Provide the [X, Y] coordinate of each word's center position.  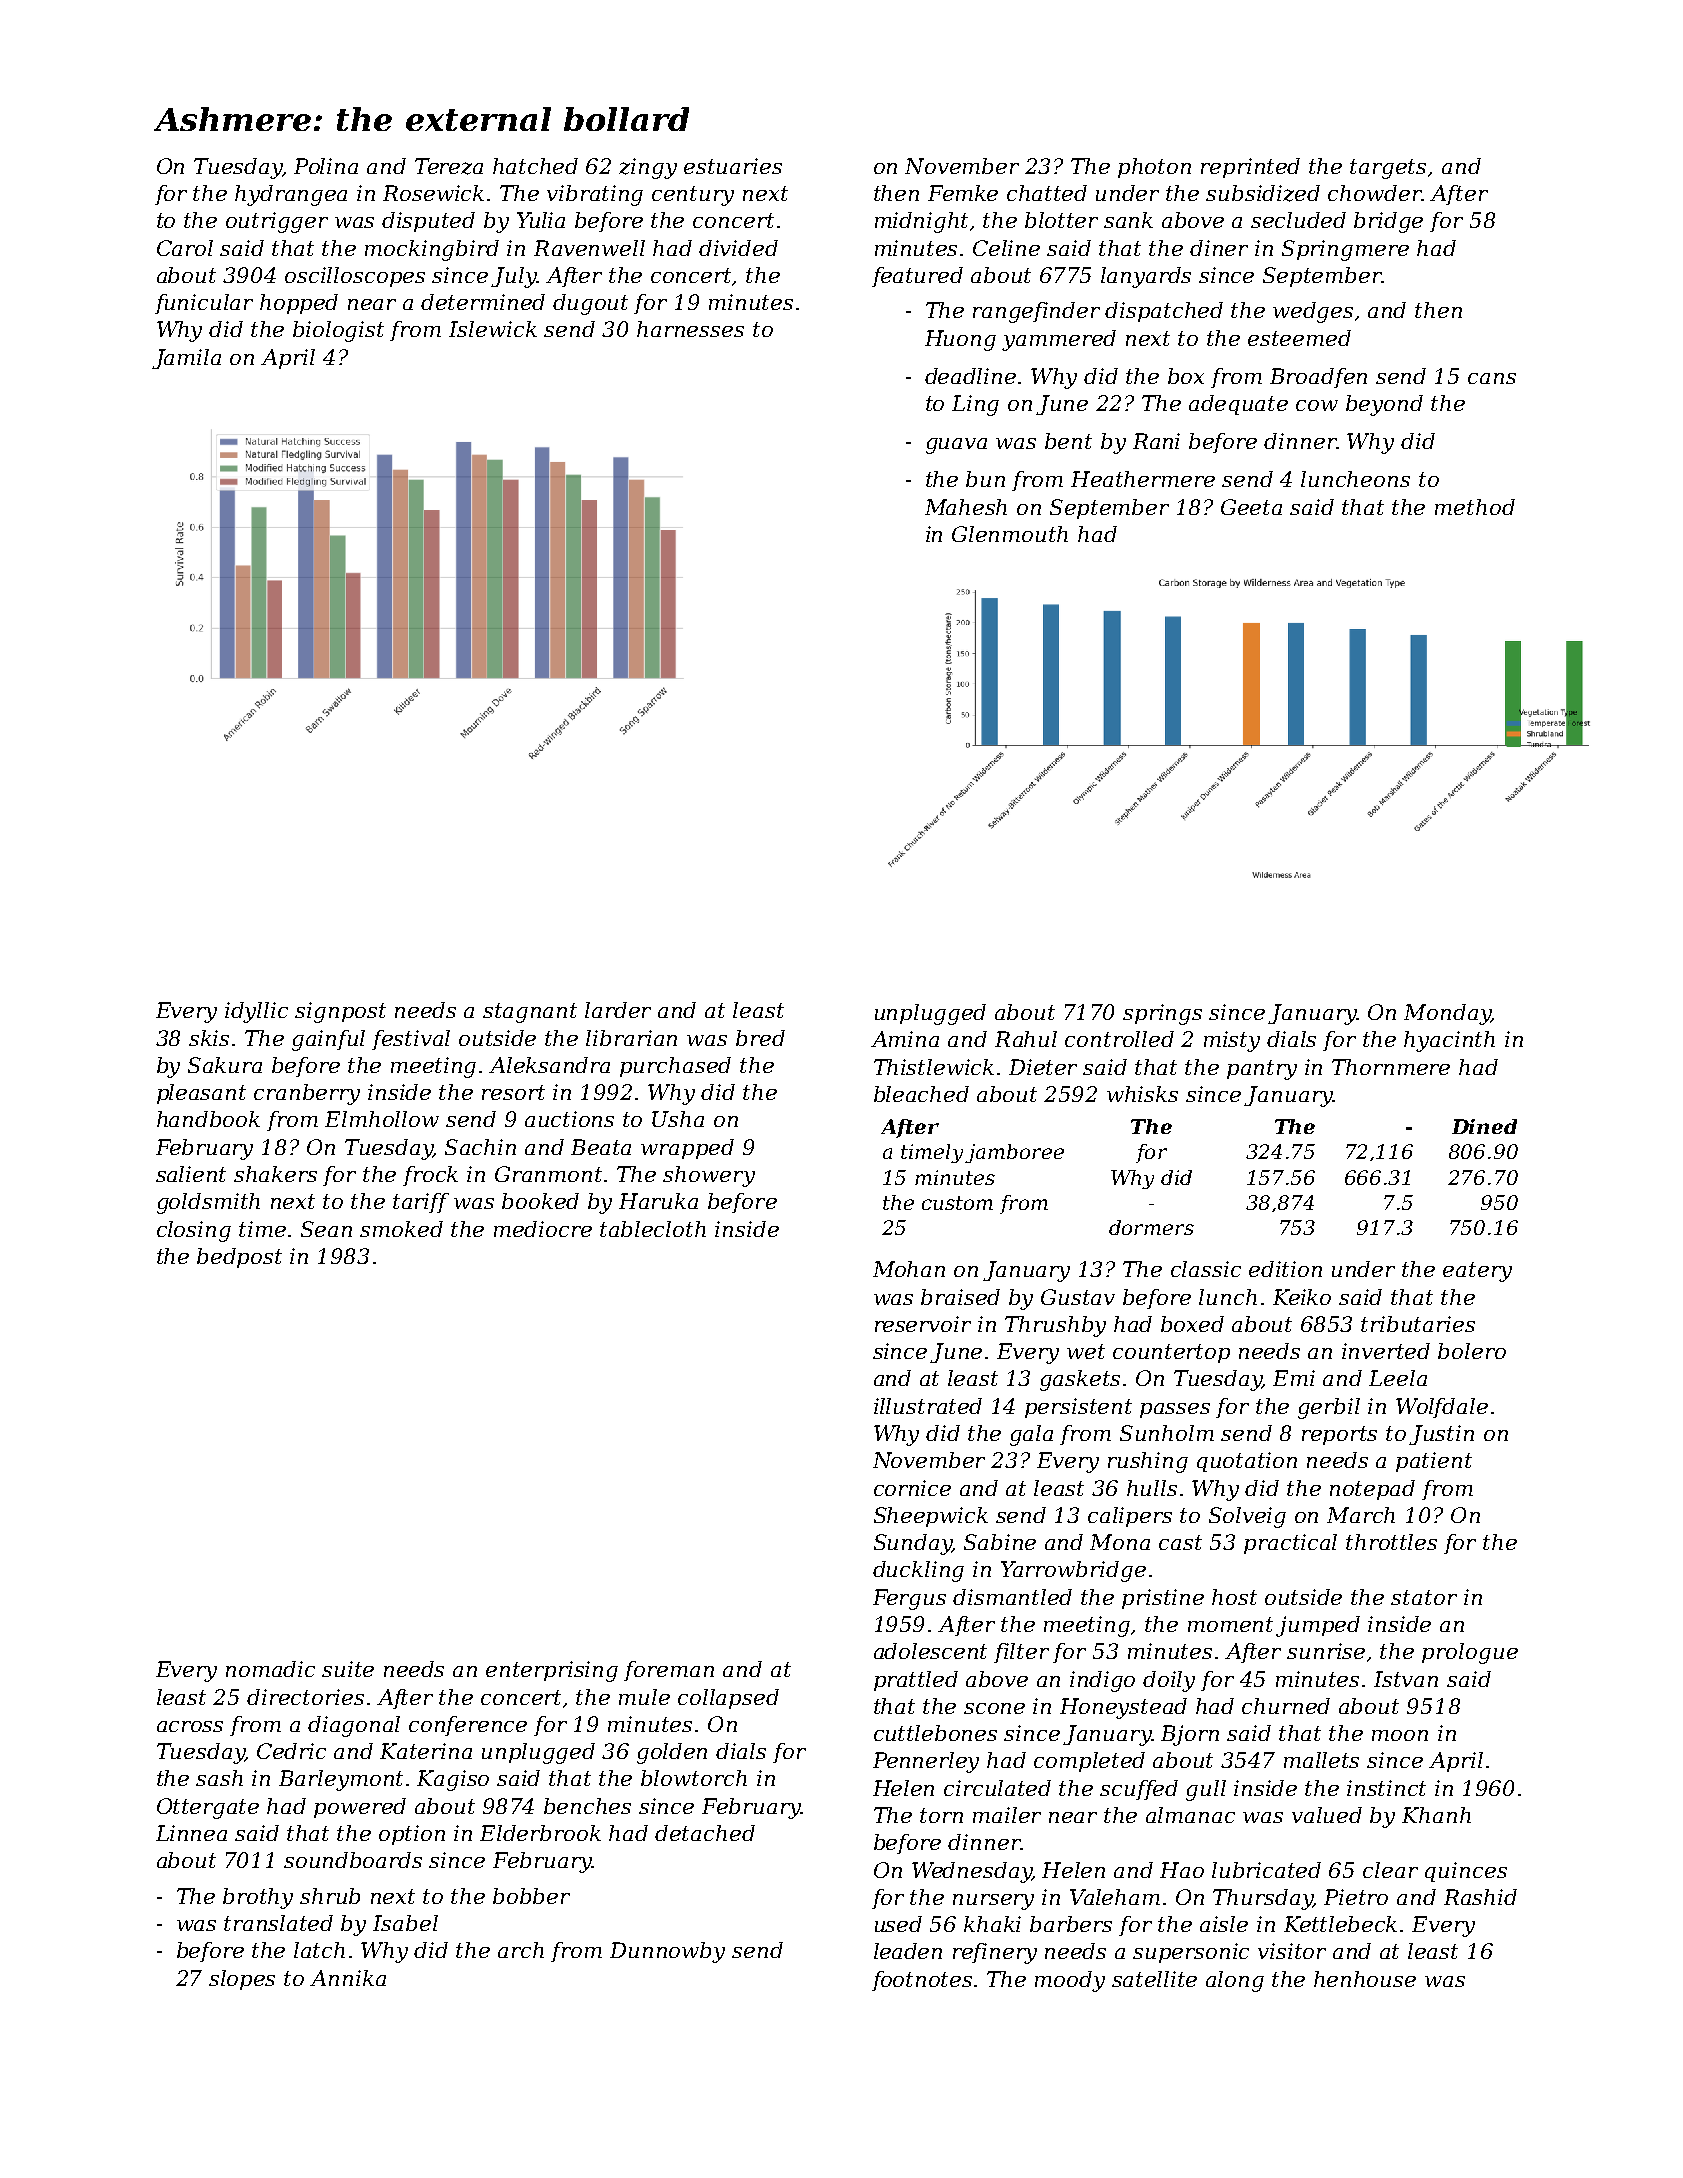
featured [917, 277]
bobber [531, 1896]
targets [1388, 169]
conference [468, 1726]
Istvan [1406, 1679]
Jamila [186, 359]
